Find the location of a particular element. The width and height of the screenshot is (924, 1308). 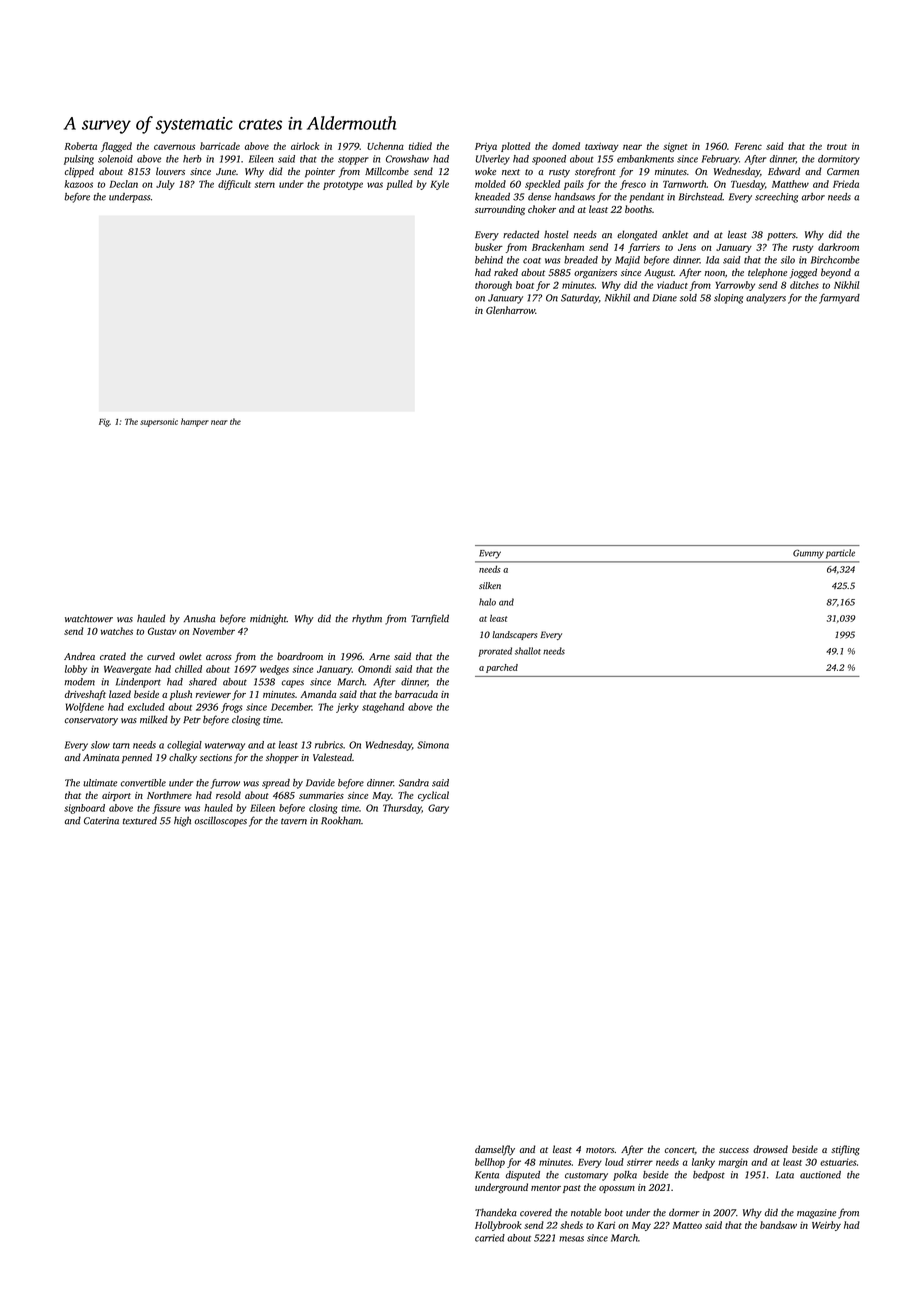

covered is located at coordinates (536, 1213).
